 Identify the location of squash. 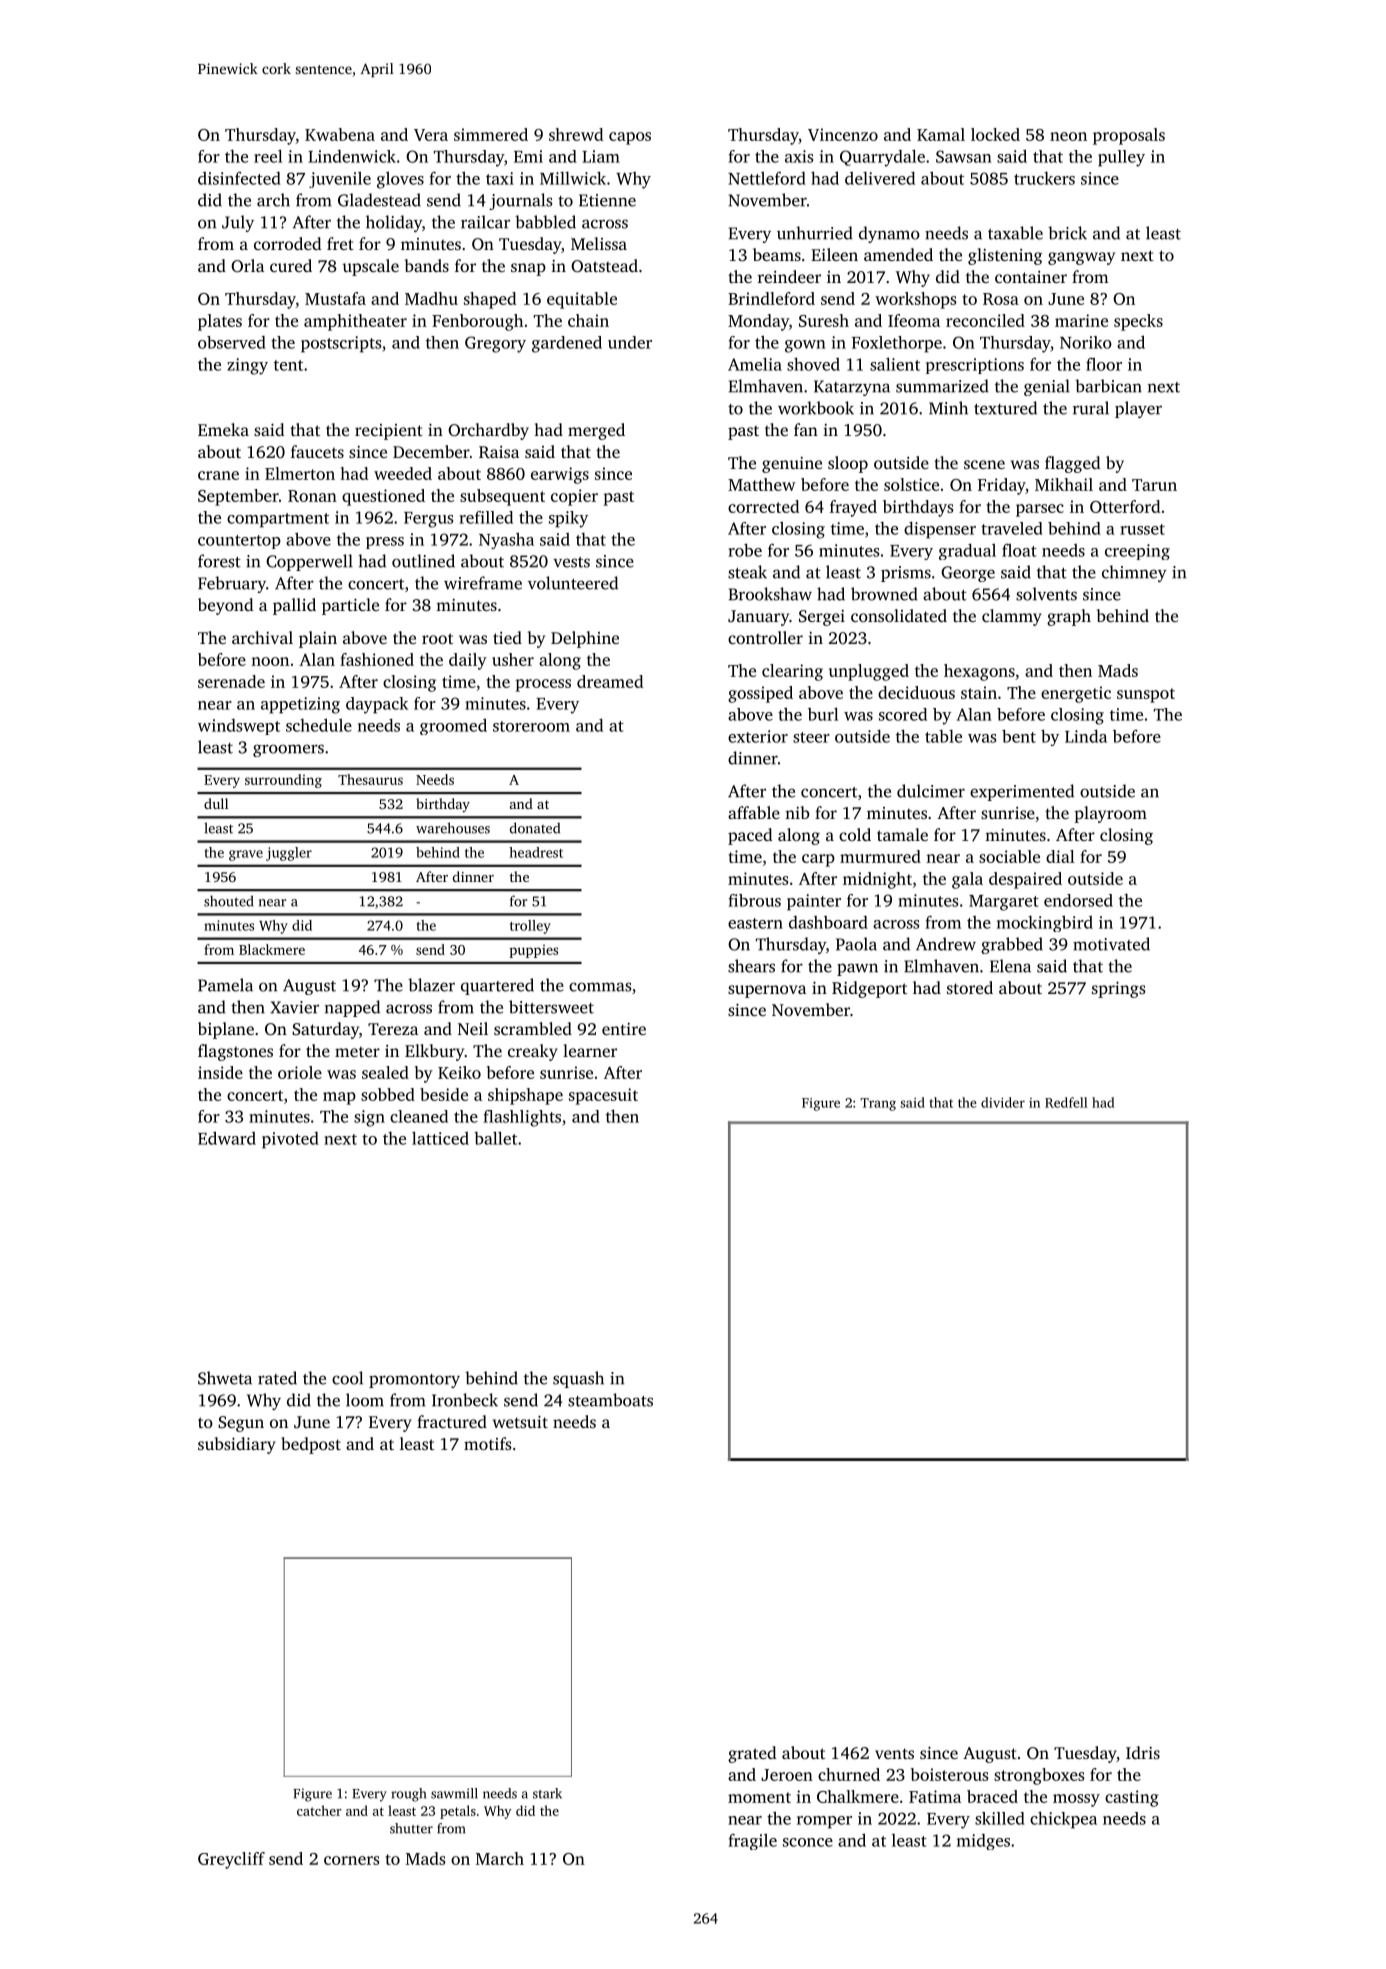
(578, 1379).
